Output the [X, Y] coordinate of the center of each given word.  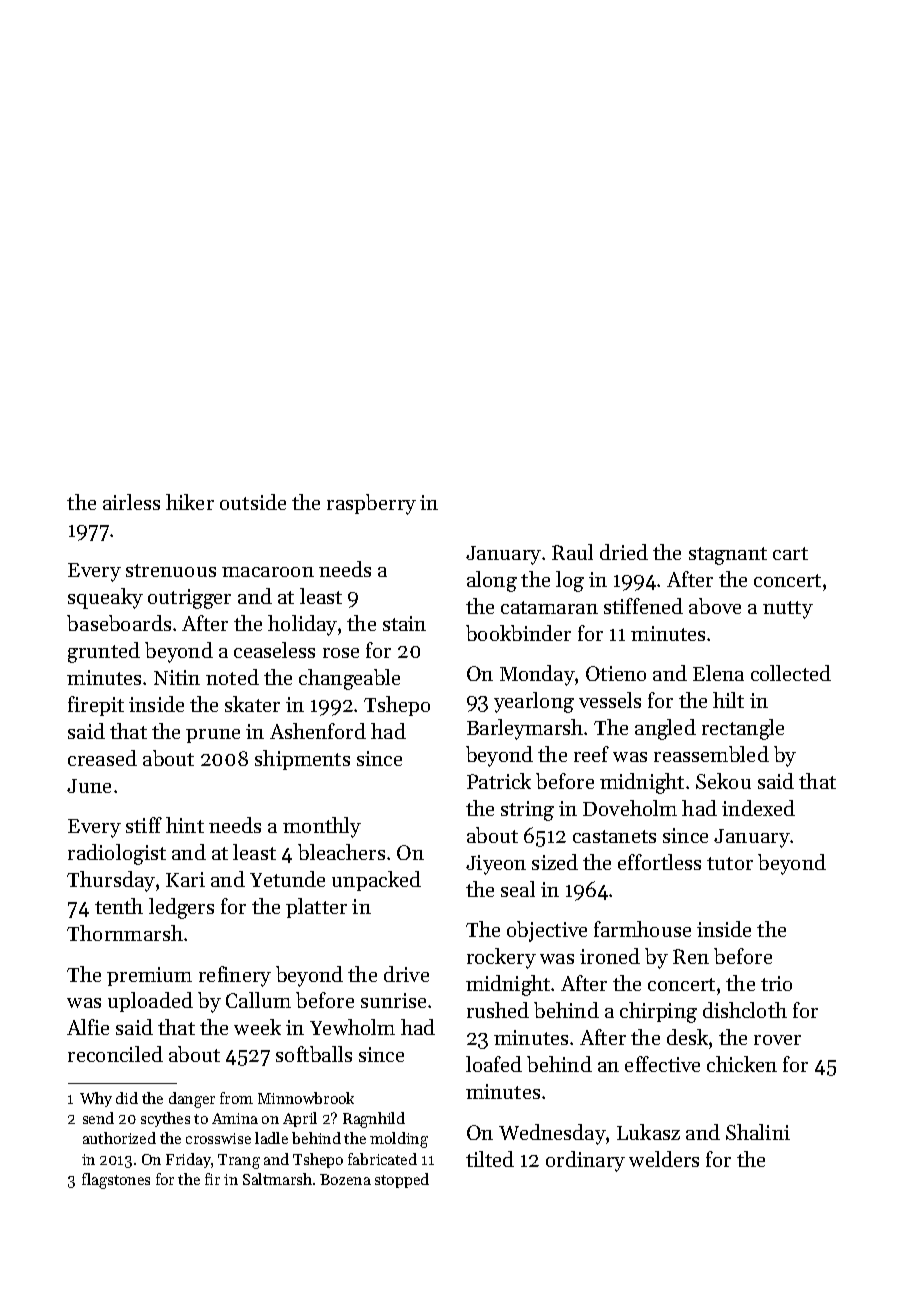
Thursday [111, 881]
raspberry [371, 504]
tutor [730, 863]
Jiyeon [496, 865]
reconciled [115, 1054]
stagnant [728, 556]
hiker [190, 502]
